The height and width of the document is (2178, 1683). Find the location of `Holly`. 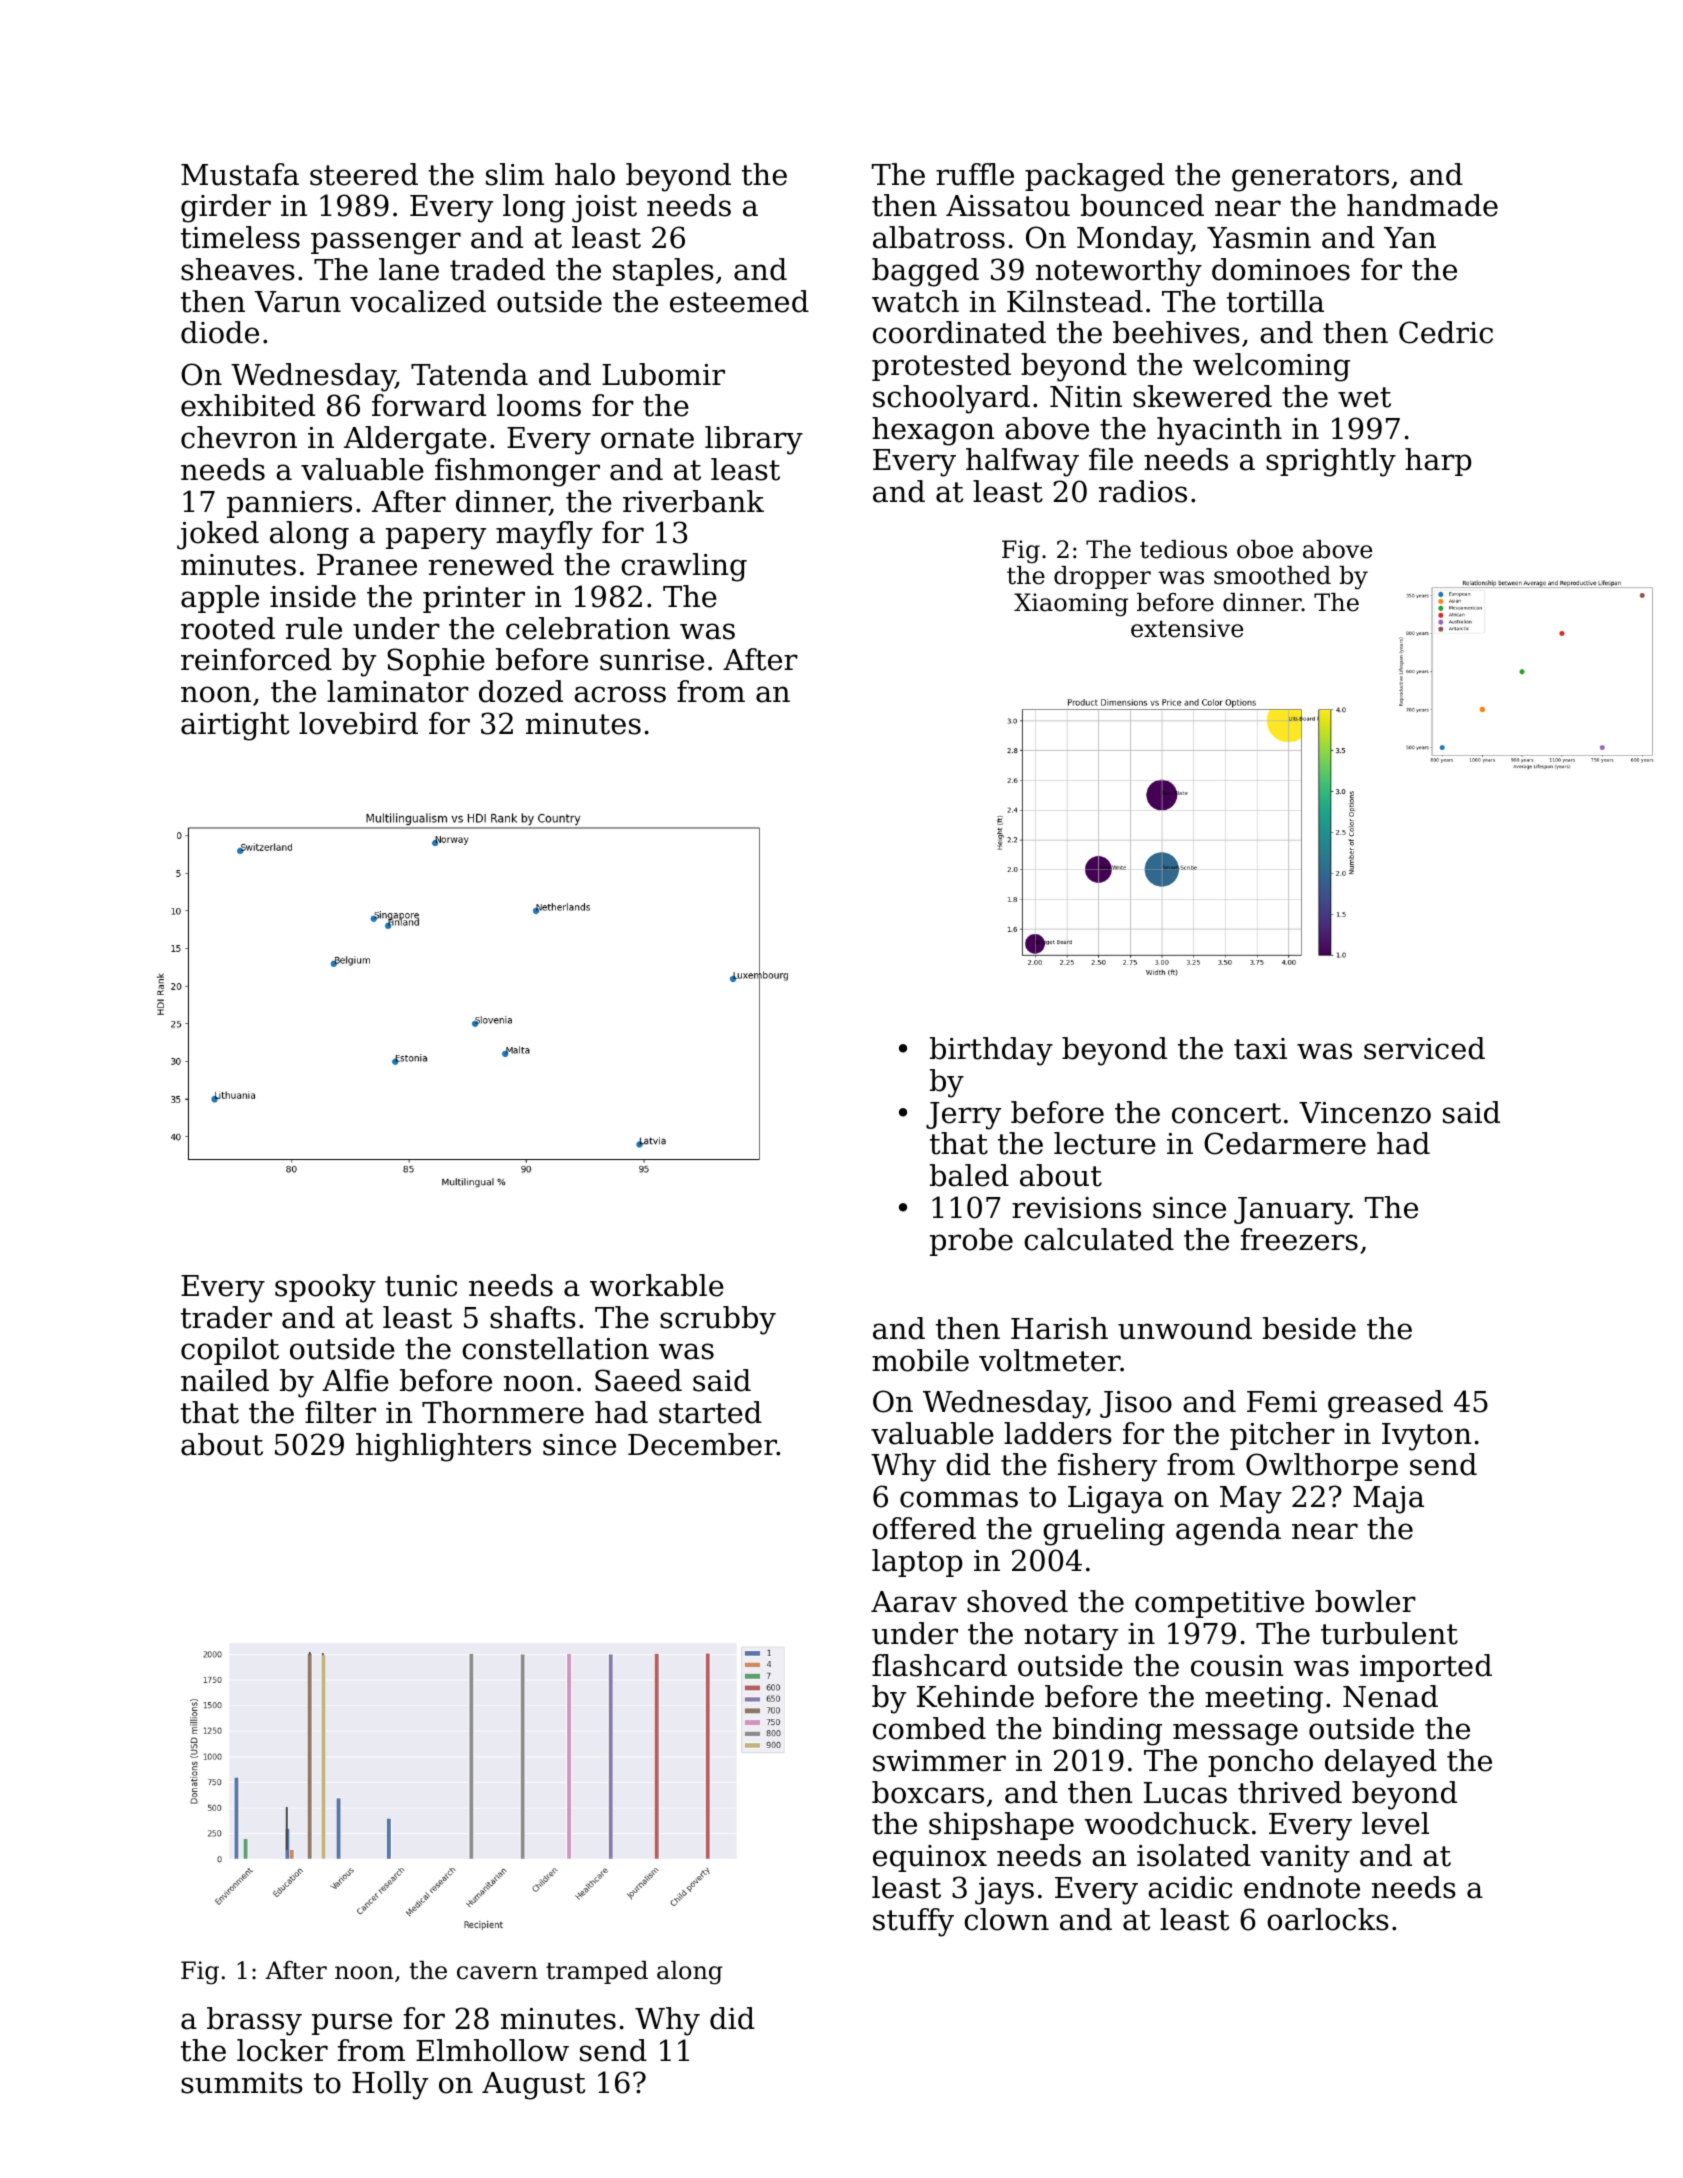

Holly is located at coordinates (390, 2085).
